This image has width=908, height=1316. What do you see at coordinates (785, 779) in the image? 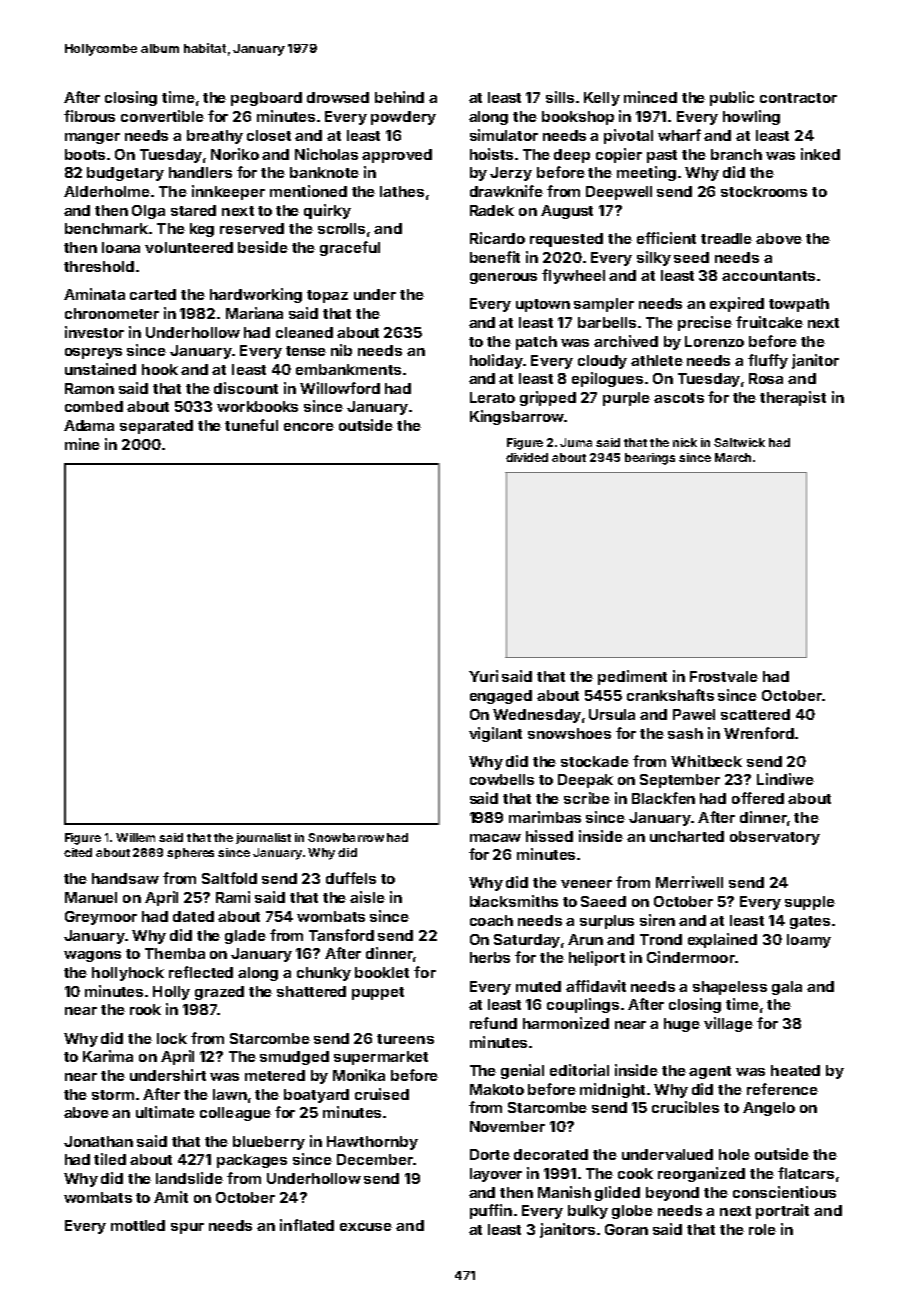
I see `Lindiwe` at bounding box center [785, 779].
